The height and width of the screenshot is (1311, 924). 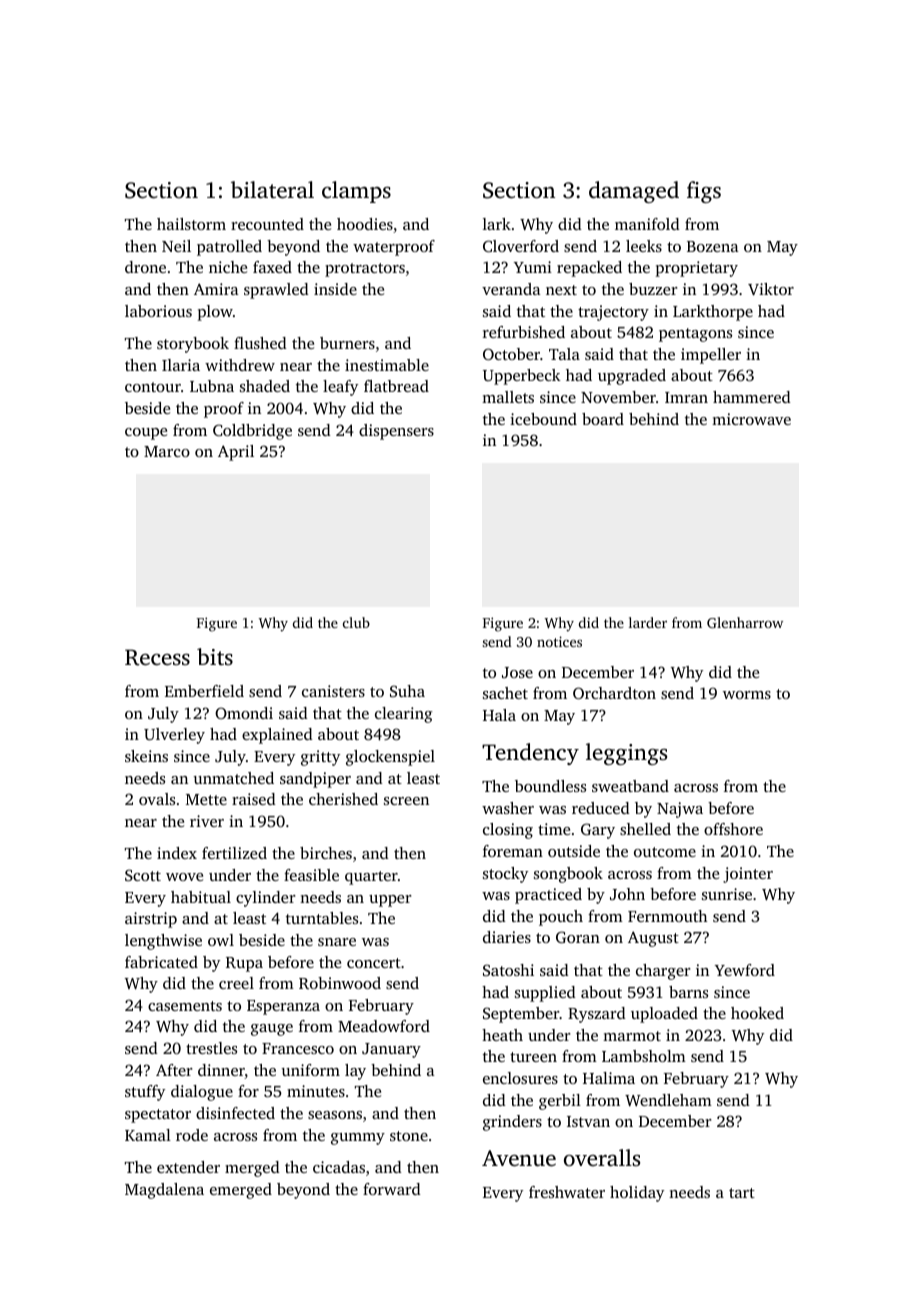 What do you see at coordinates (634, 192) in the screenshot?
I see `damaged` at bounding box center [634, 192].
